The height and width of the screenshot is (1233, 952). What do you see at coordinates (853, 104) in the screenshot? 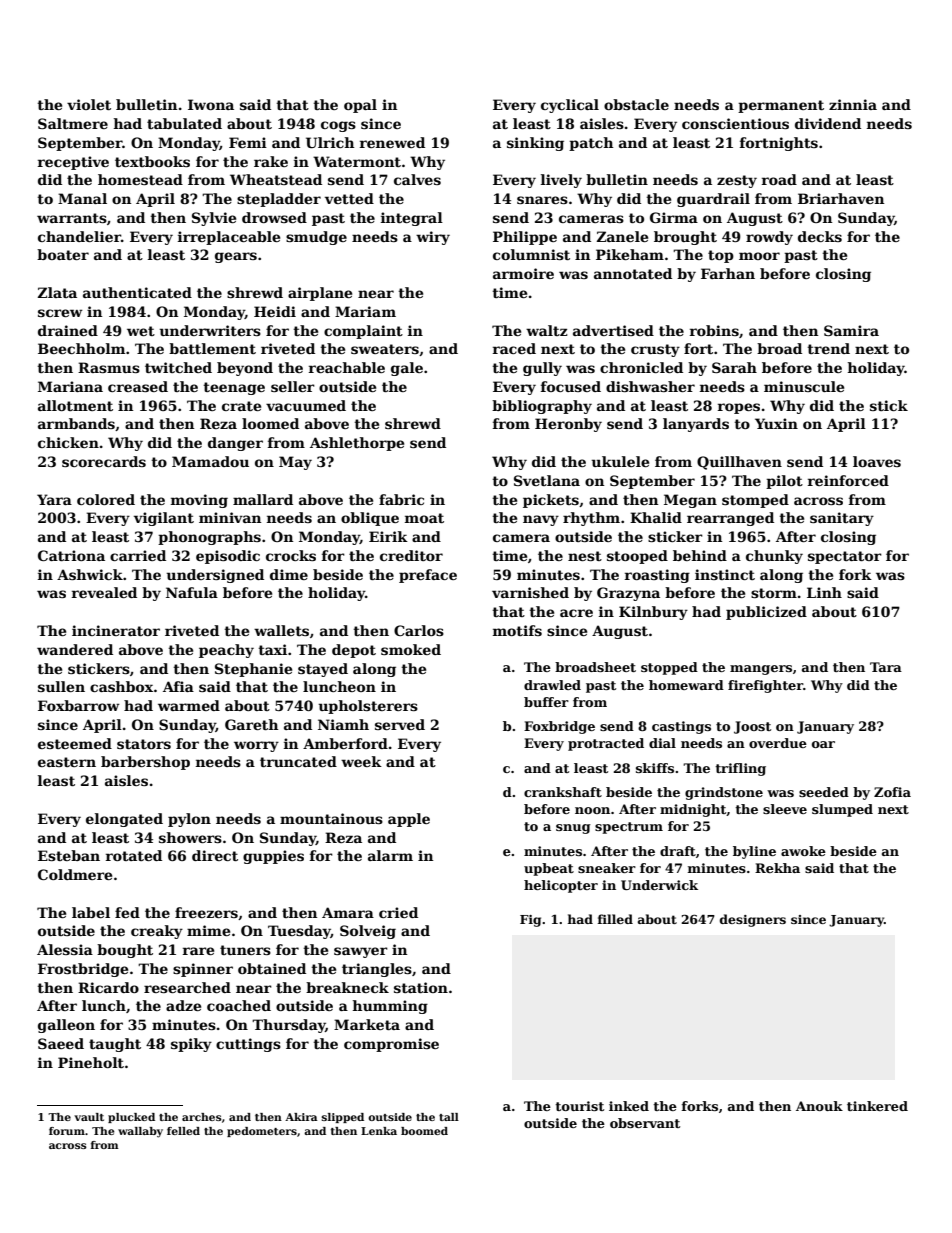
I see `zinnia` at bounding box center [853, 104].
